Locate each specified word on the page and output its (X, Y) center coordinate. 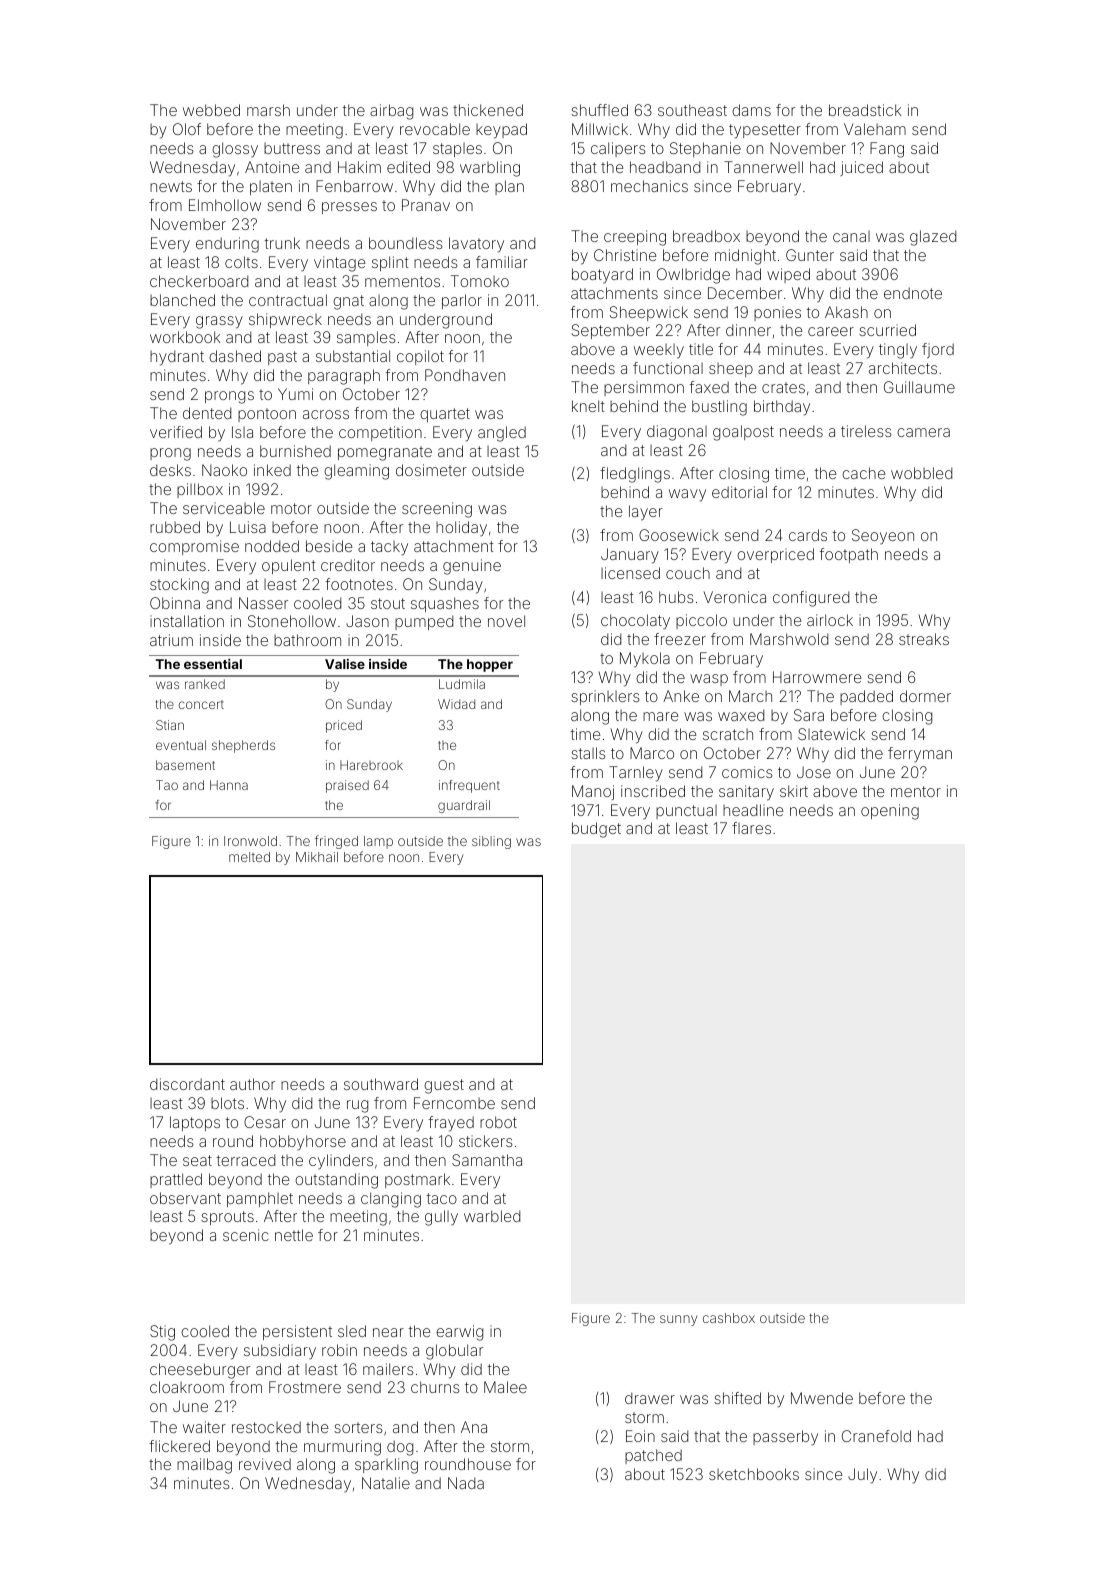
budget (596, 830)
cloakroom (187, 1387)
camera (923, 432)
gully (441, 1218)
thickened (488, 110)
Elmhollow (225, 205)
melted (249, 857)
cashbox (729, 1318)
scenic (246, 1235)
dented (207, 413)
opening (890, 812)
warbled (492, 1216)
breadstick (865, 110)
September (610, 331)
